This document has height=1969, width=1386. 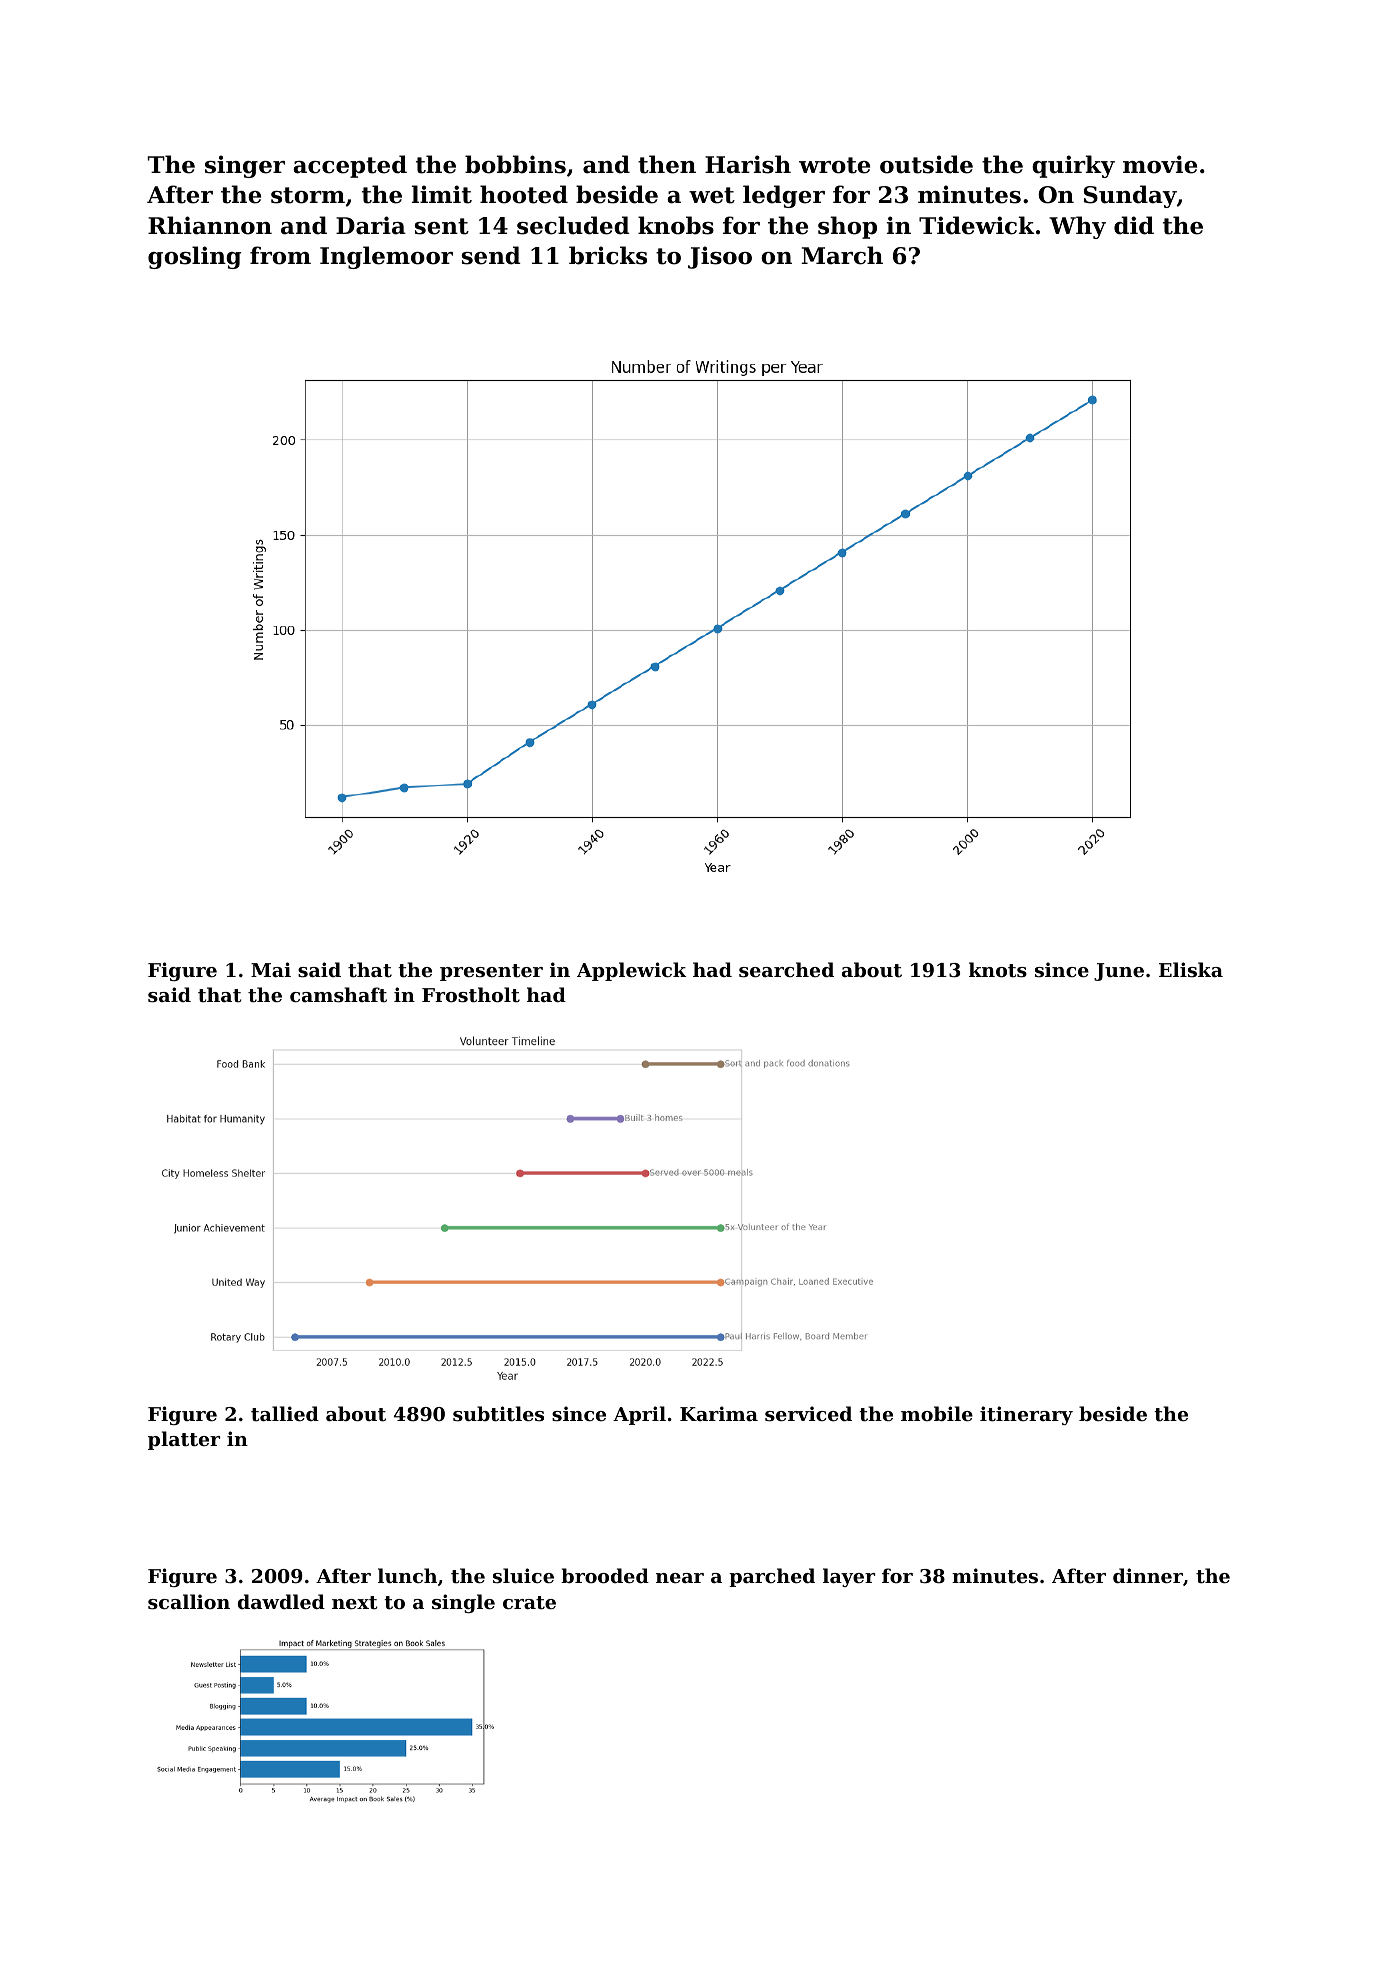 What do you see at coordinates (271, 969) in the document?
I see `Mai` at bounding box center [271, 969].
